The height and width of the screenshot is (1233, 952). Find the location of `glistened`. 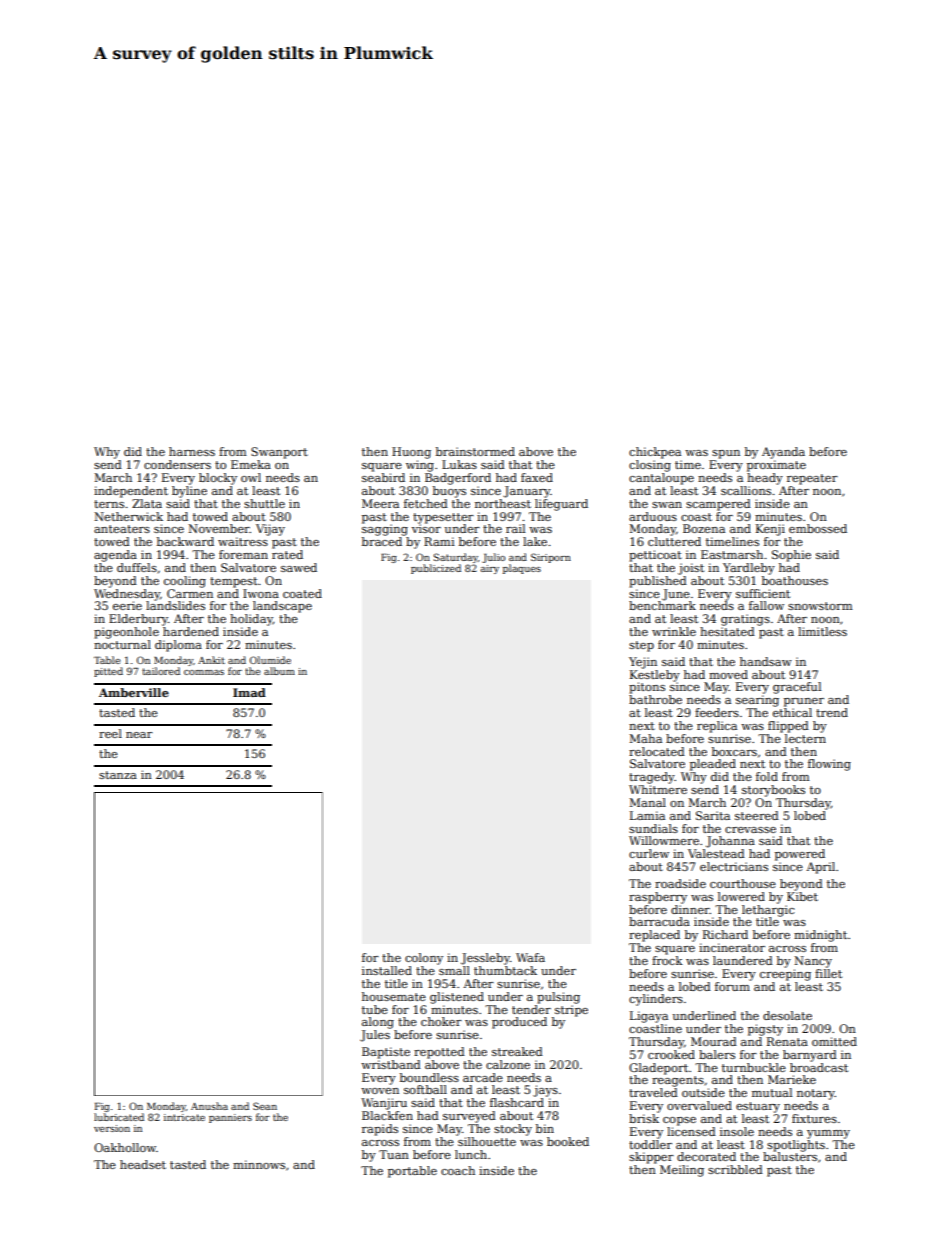

glistened is located at coordinates (457, 998).
